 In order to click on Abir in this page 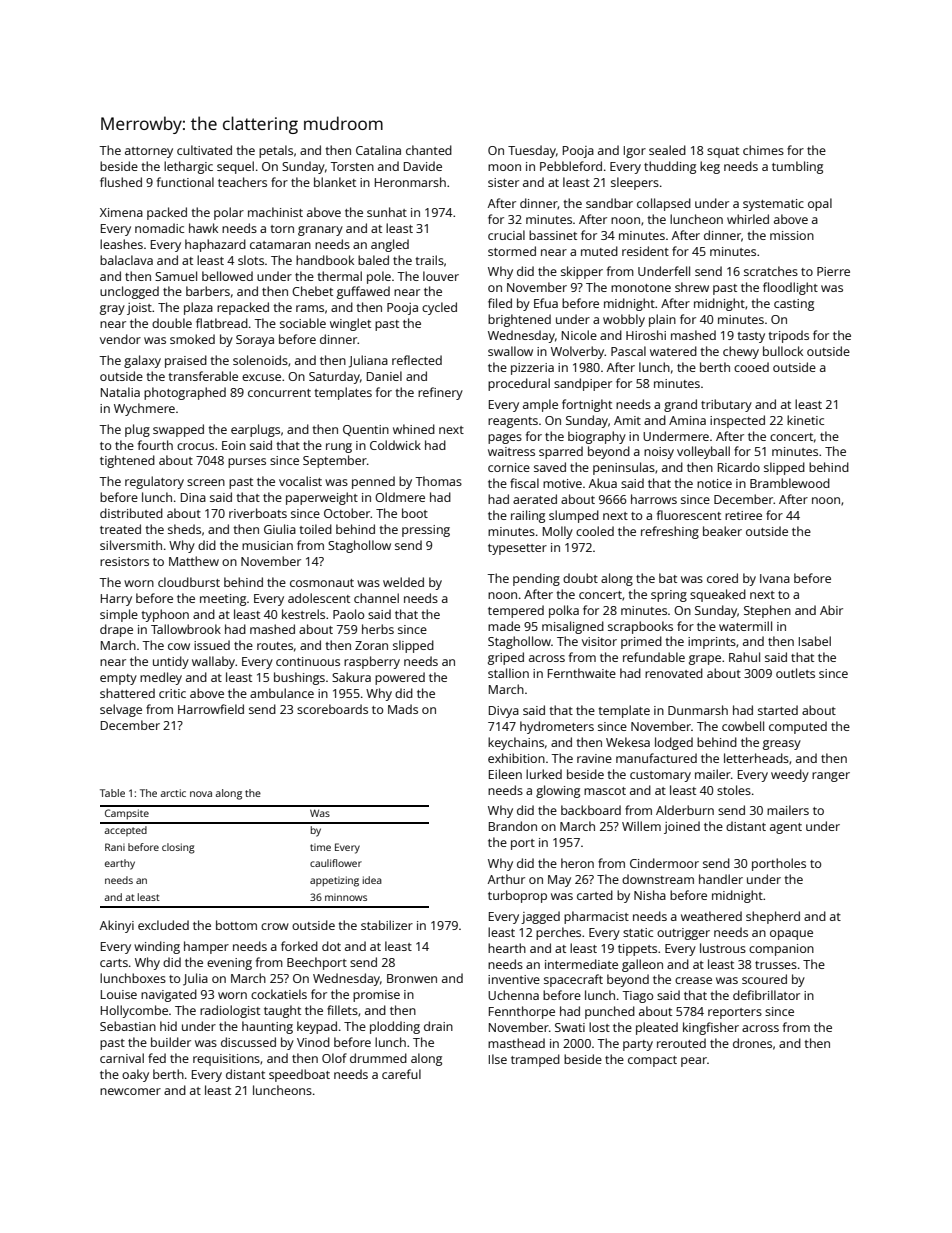, I will do `click(831, 610)`.
